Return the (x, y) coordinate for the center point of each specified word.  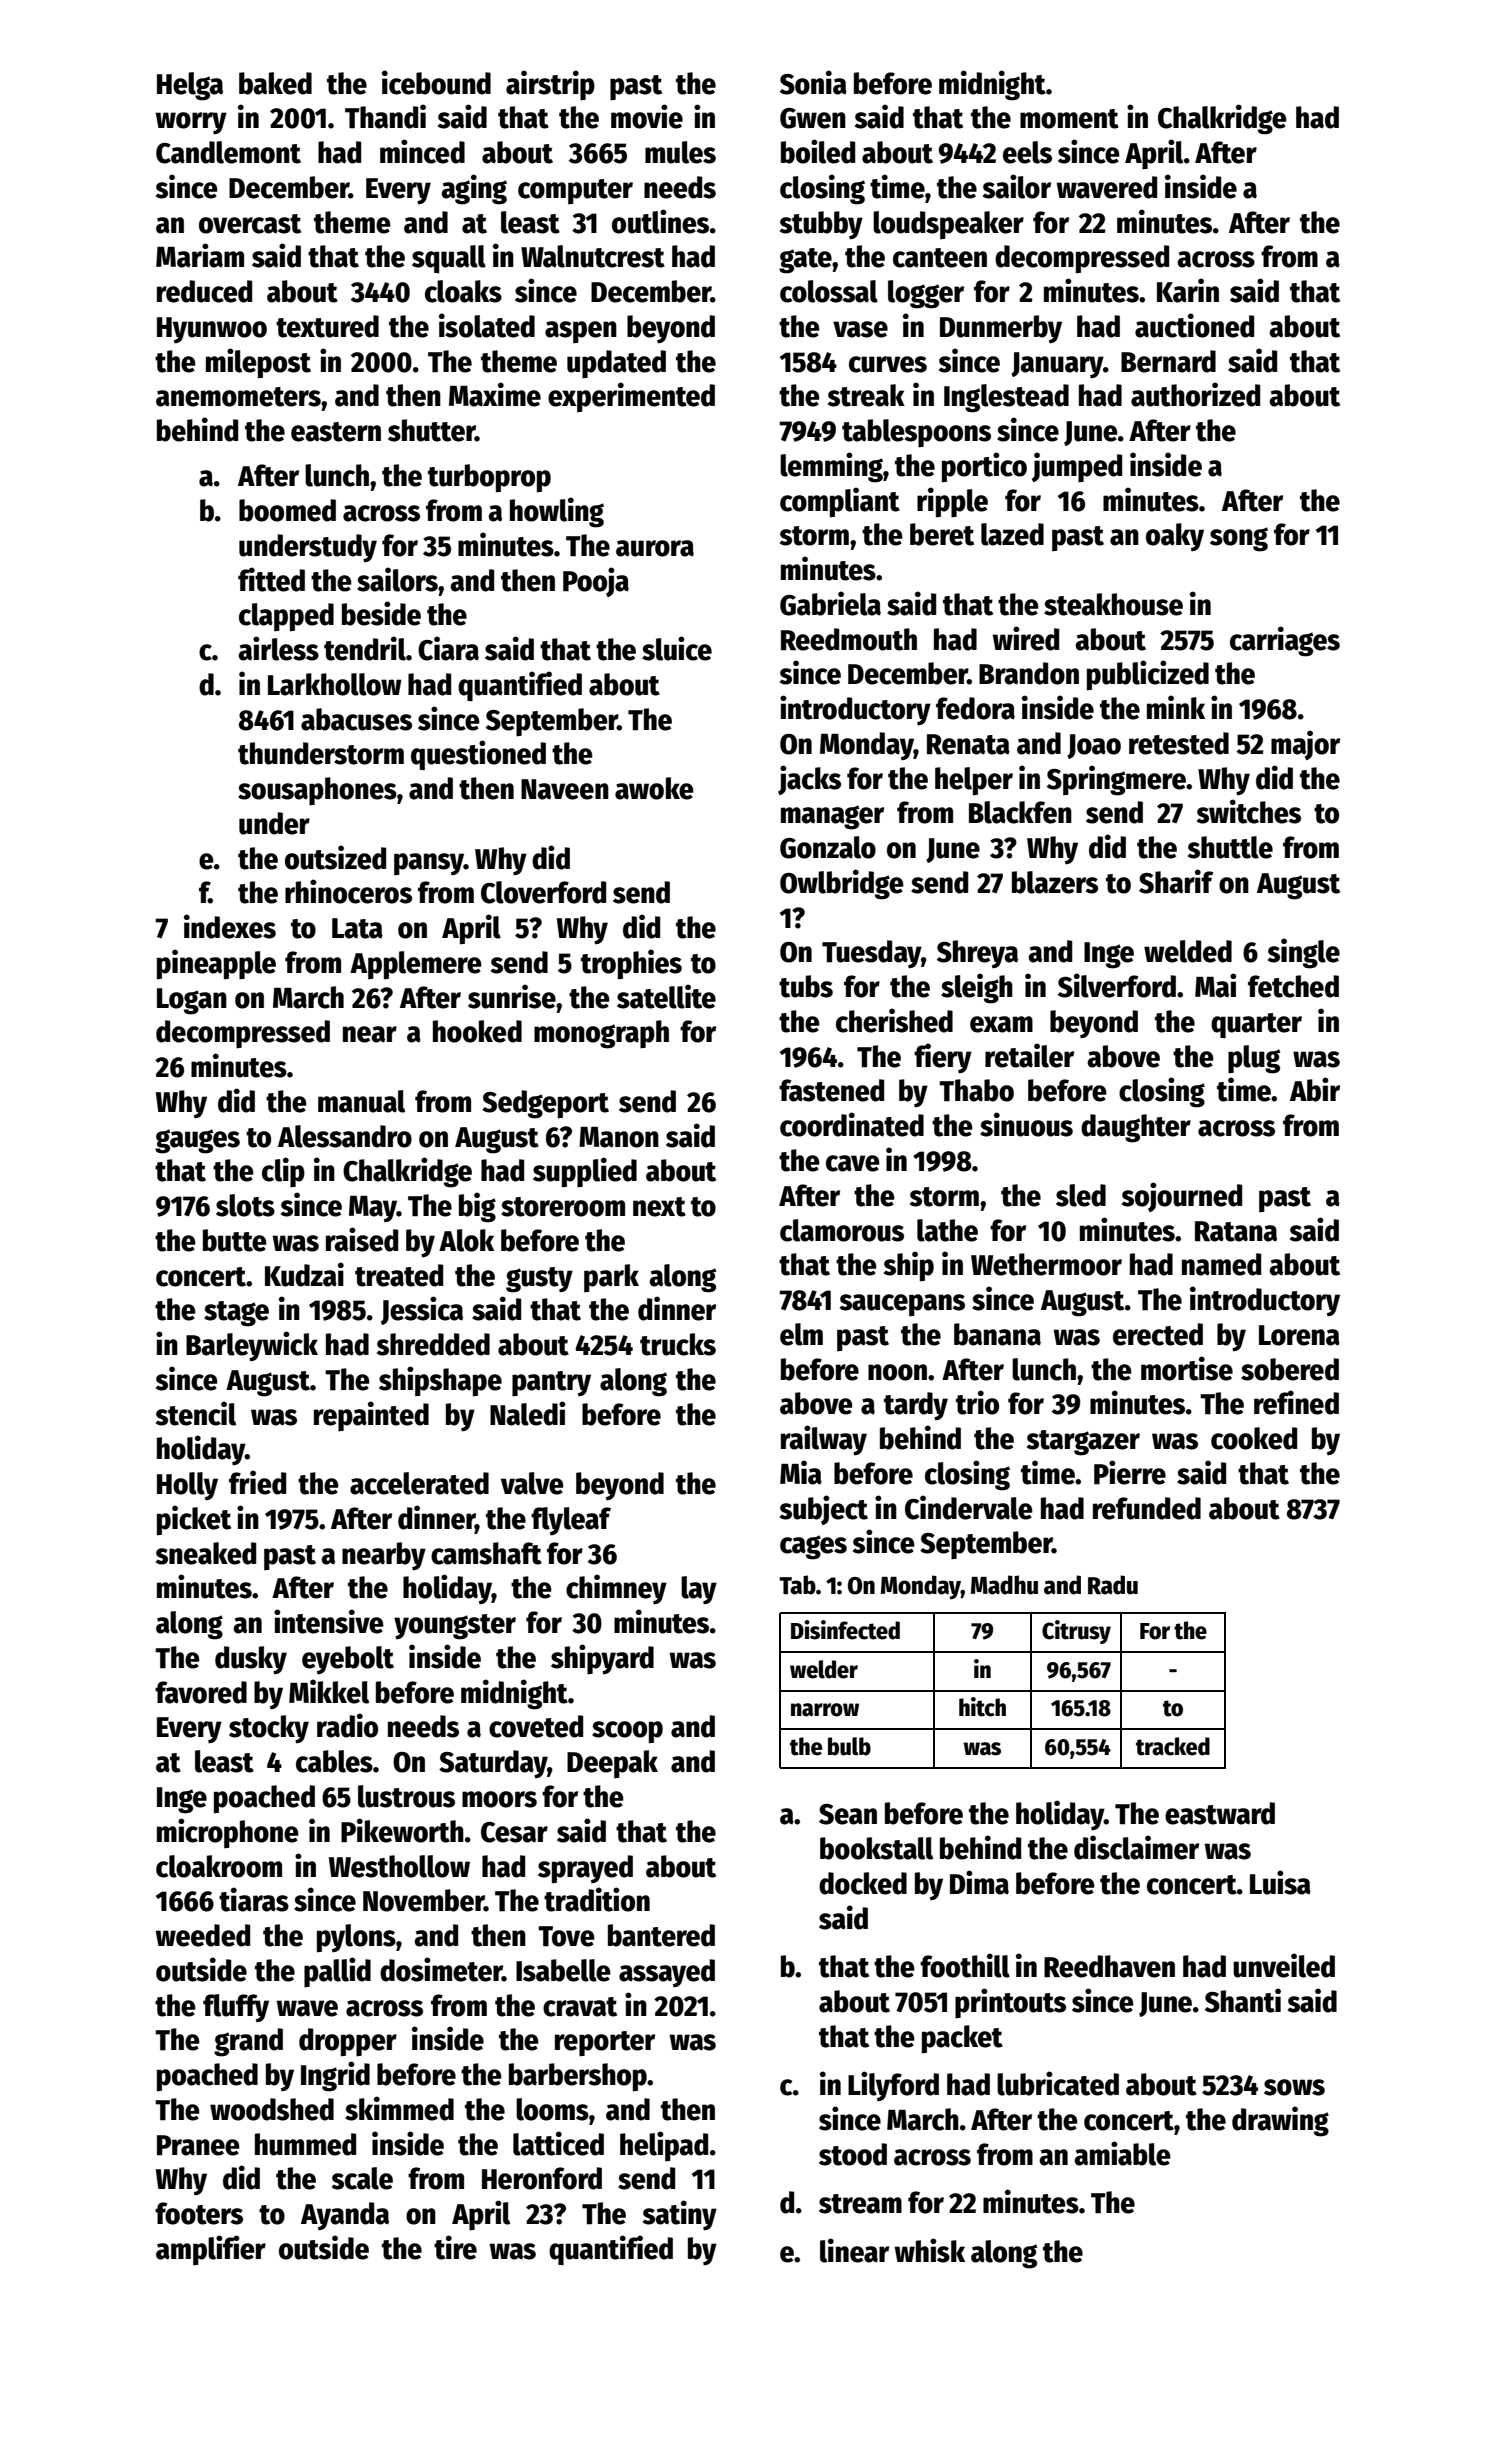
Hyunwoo (212, 330)
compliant (840, 502)
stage (236, 1314)
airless (278, 648)
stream (860, 2204)
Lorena (1299, 1335)
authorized (1195, 394)
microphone (228, 1833)
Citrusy (1076, 1632)
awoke (654, 788)
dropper (348, 2042)
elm (801, 1334)
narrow (825, 1710)
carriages (1285, 641)
